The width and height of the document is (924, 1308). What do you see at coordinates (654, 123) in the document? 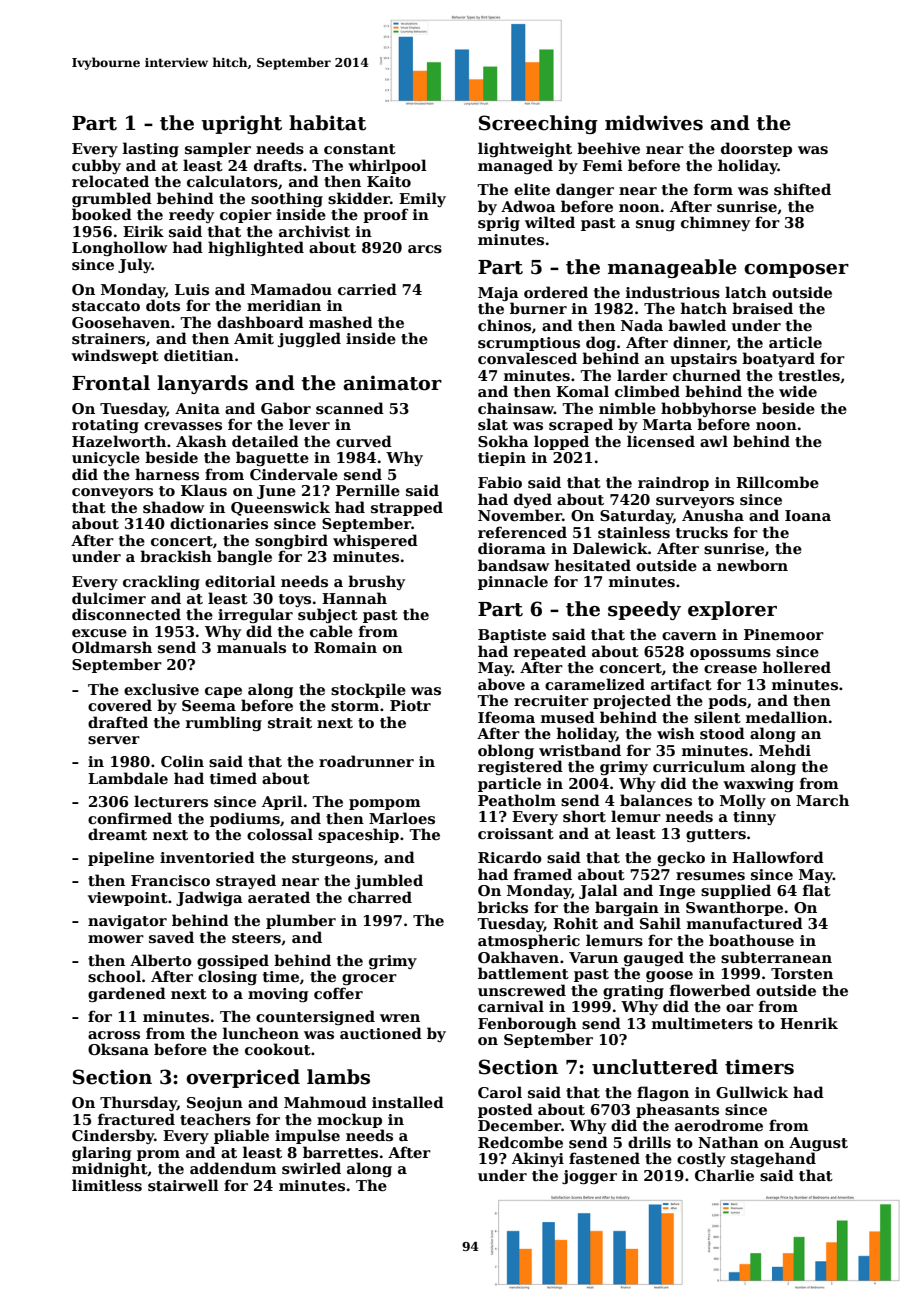
I see `midwives` at bounding box center [654, 123].
